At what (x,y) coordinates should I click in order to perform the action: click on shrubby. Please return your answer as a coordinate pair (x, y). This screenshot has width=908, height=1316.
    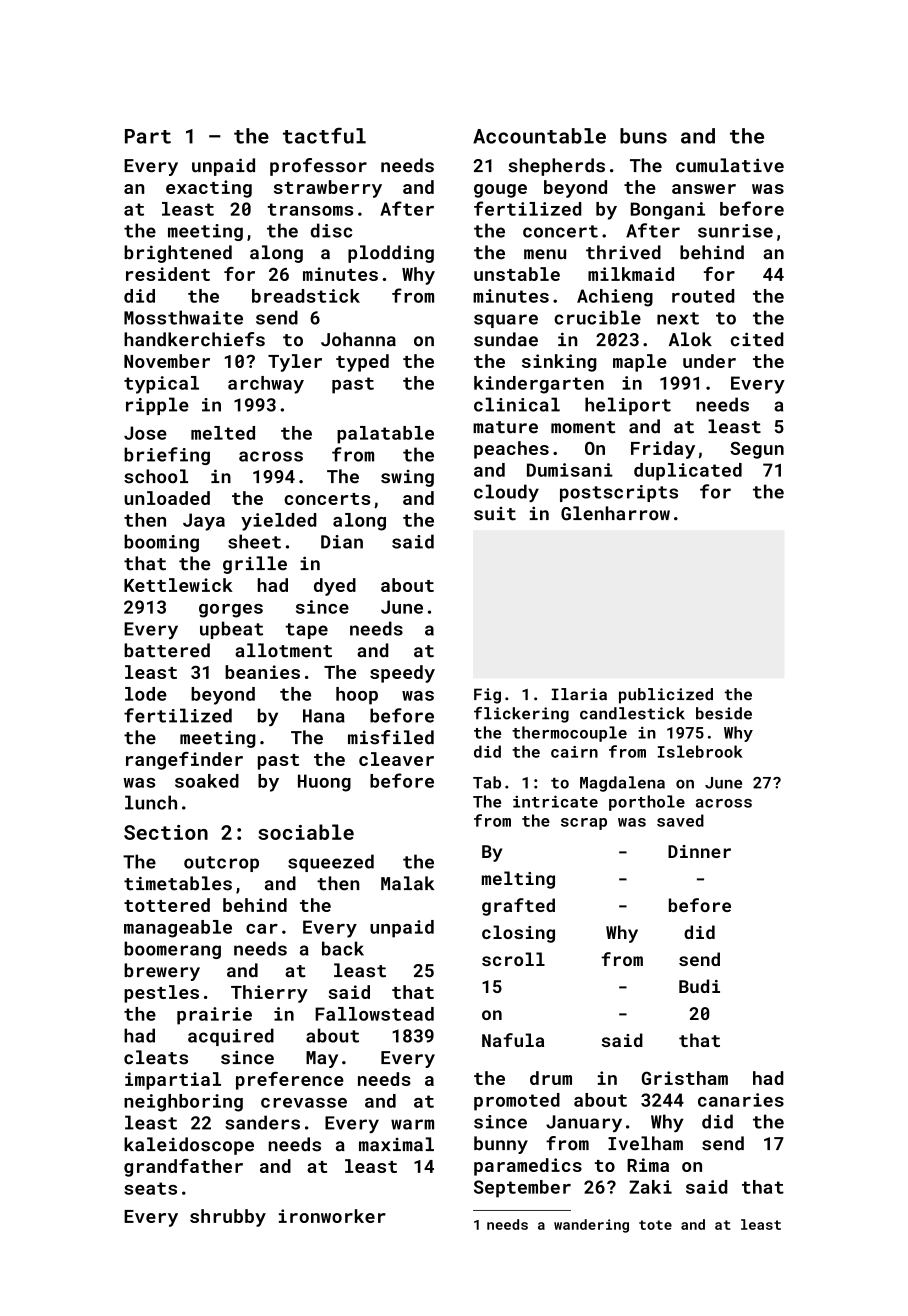
    Looking at the image, I should click on (228, 1218).
